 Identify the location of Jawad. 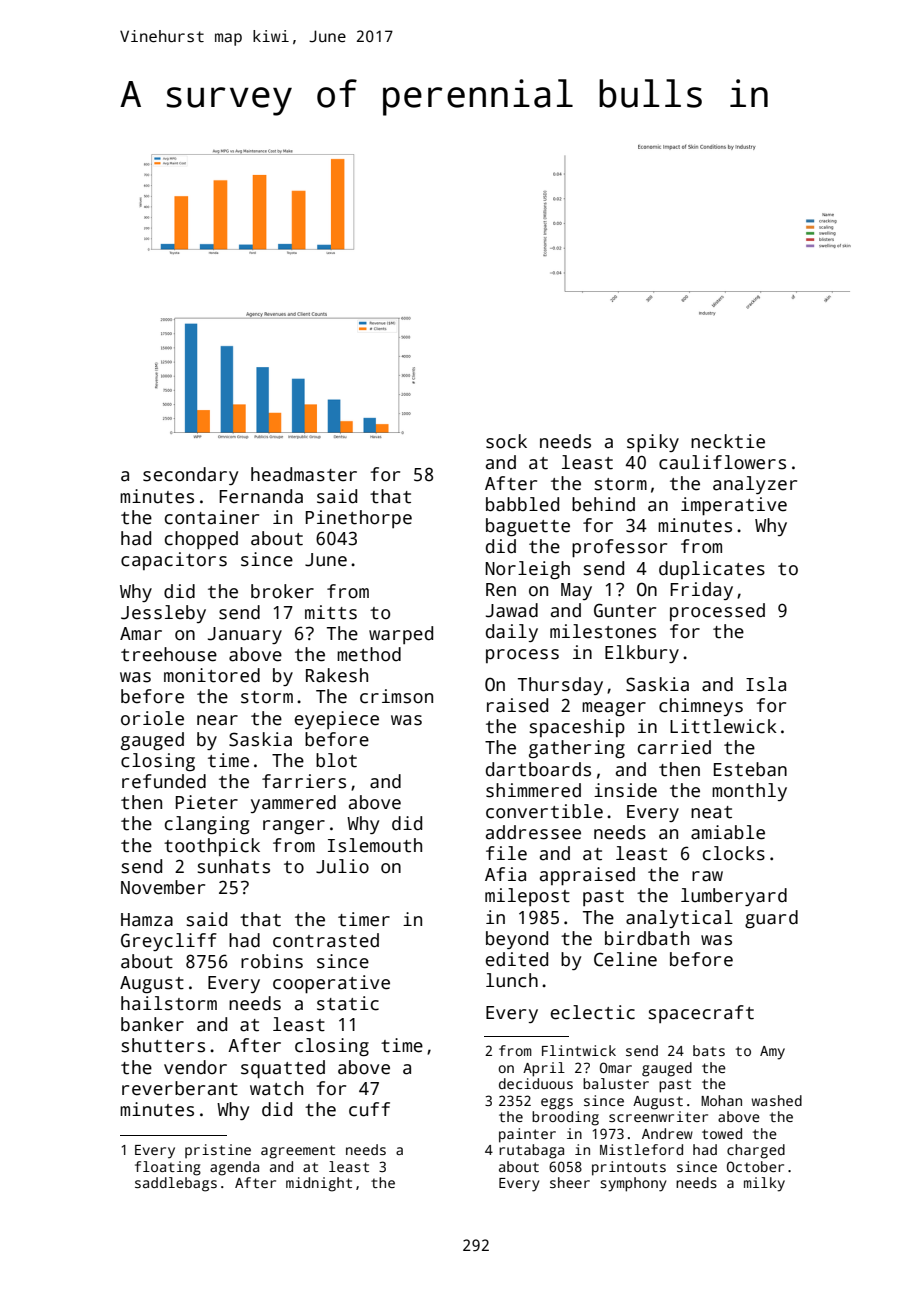
(512, 610).
